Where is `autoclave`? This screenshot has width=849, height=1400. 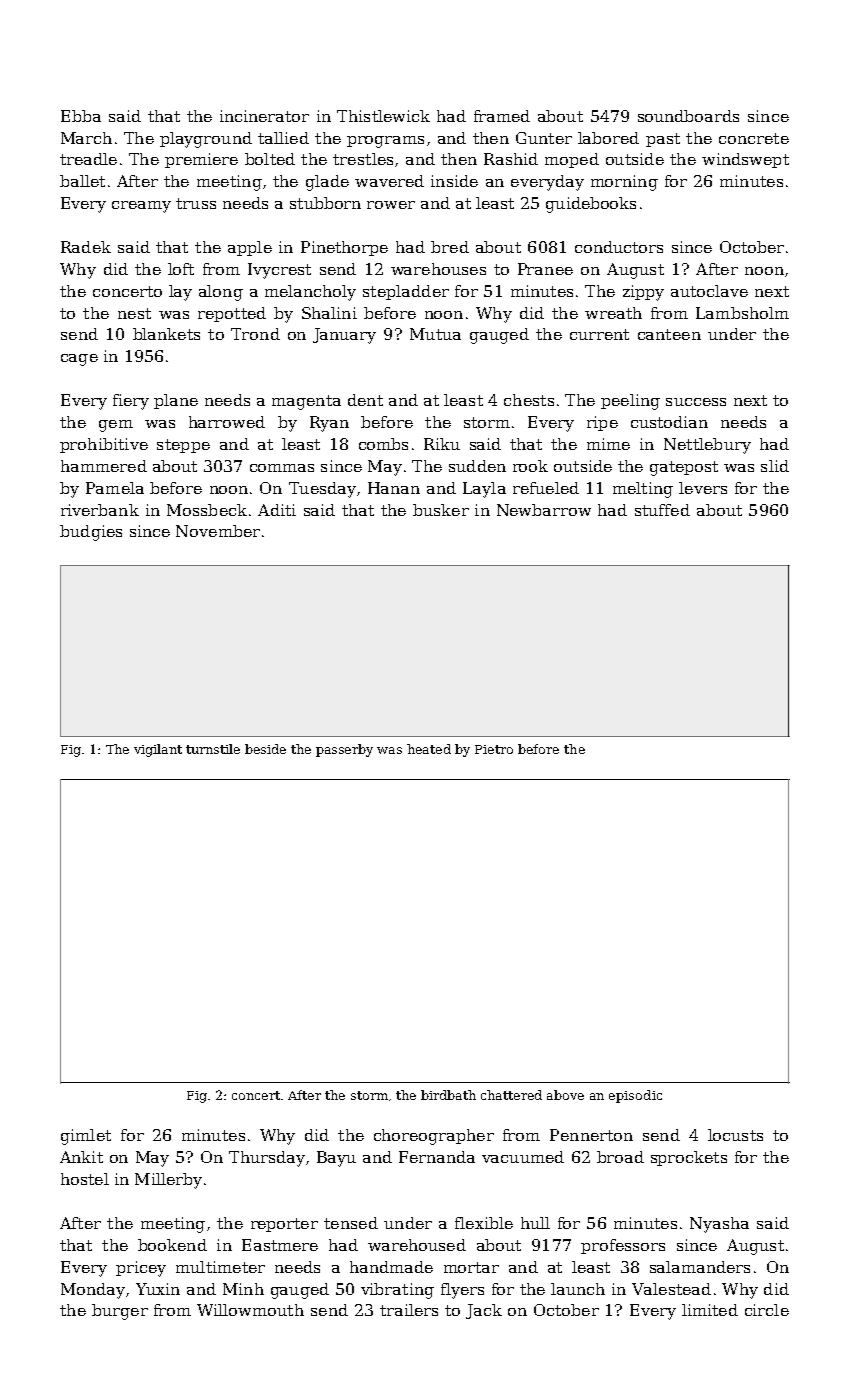 autoclave is located at coordinates (709, 291).
